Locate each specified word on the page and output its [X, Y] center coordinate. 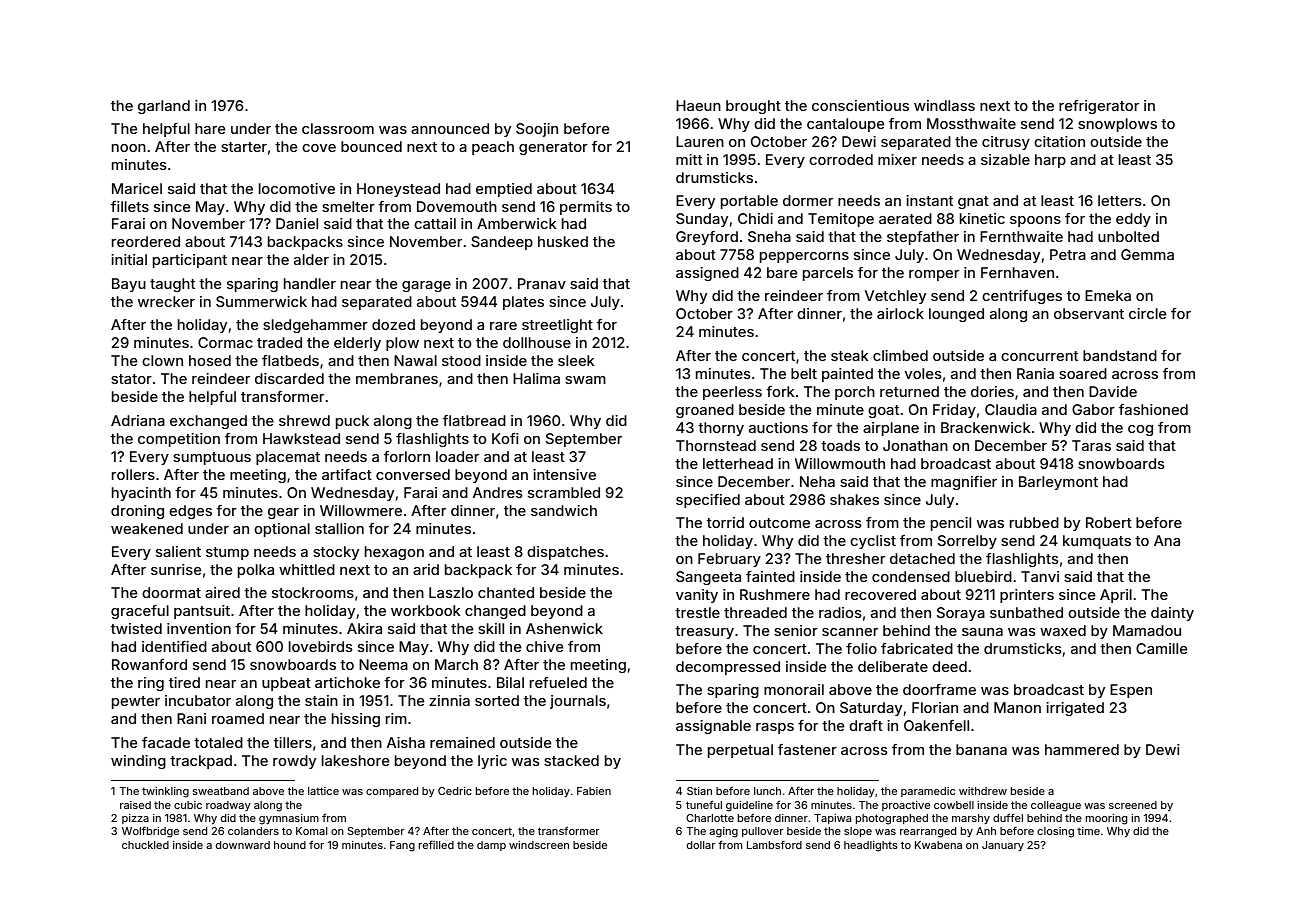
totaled [218, 742]
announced [450, 128]
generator [553, 148]
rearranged [928, 832]
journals [578, 702]
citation [1059, 141]
